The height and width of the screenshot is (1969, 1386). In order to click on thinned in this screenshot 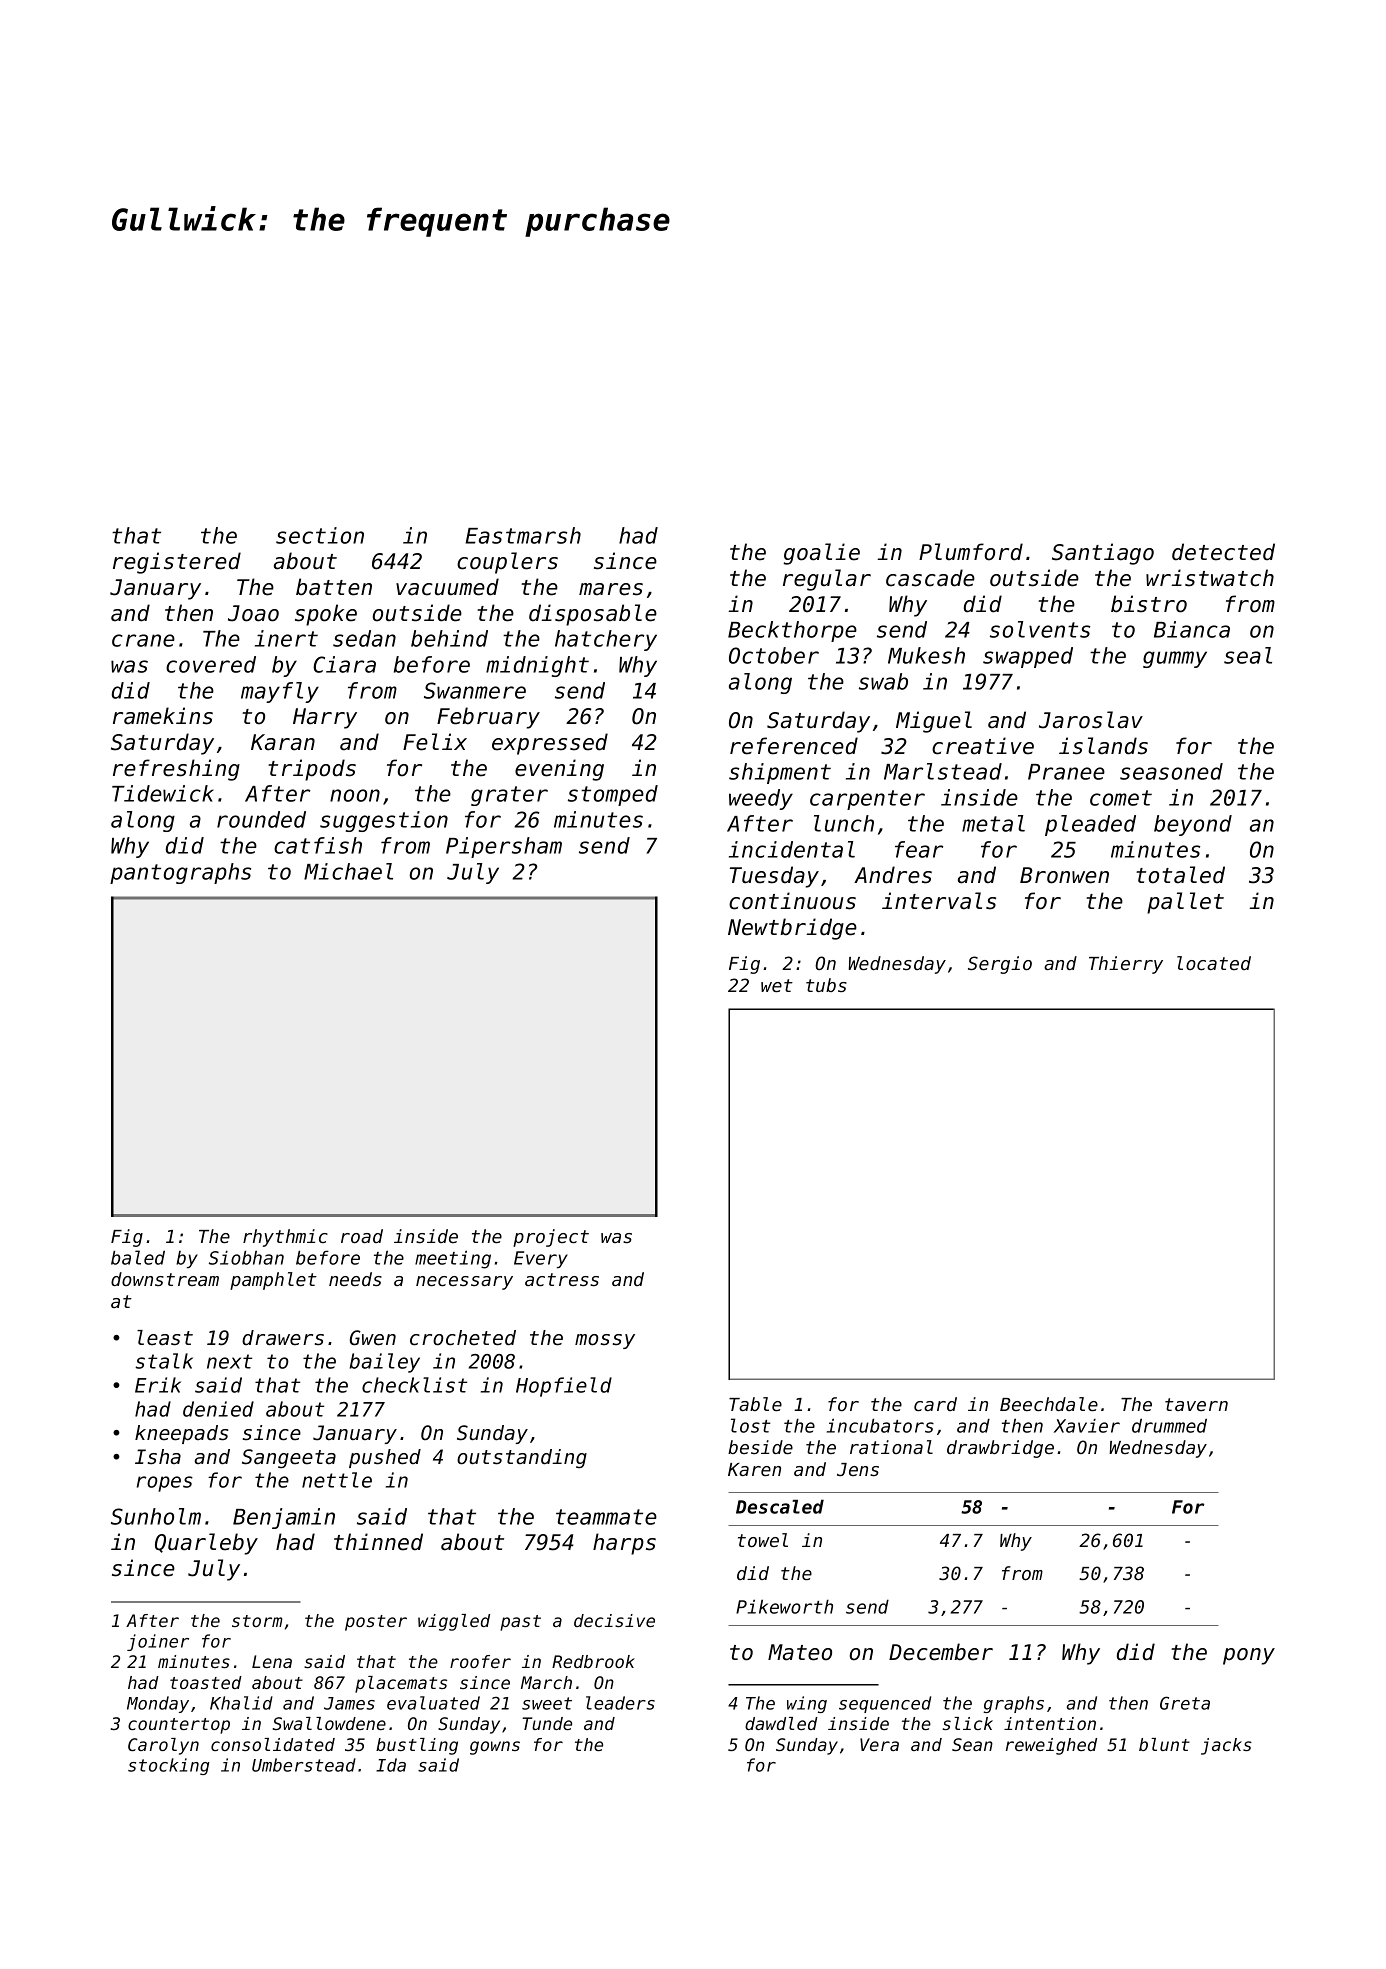, I will do `click(378, 1542)`.
